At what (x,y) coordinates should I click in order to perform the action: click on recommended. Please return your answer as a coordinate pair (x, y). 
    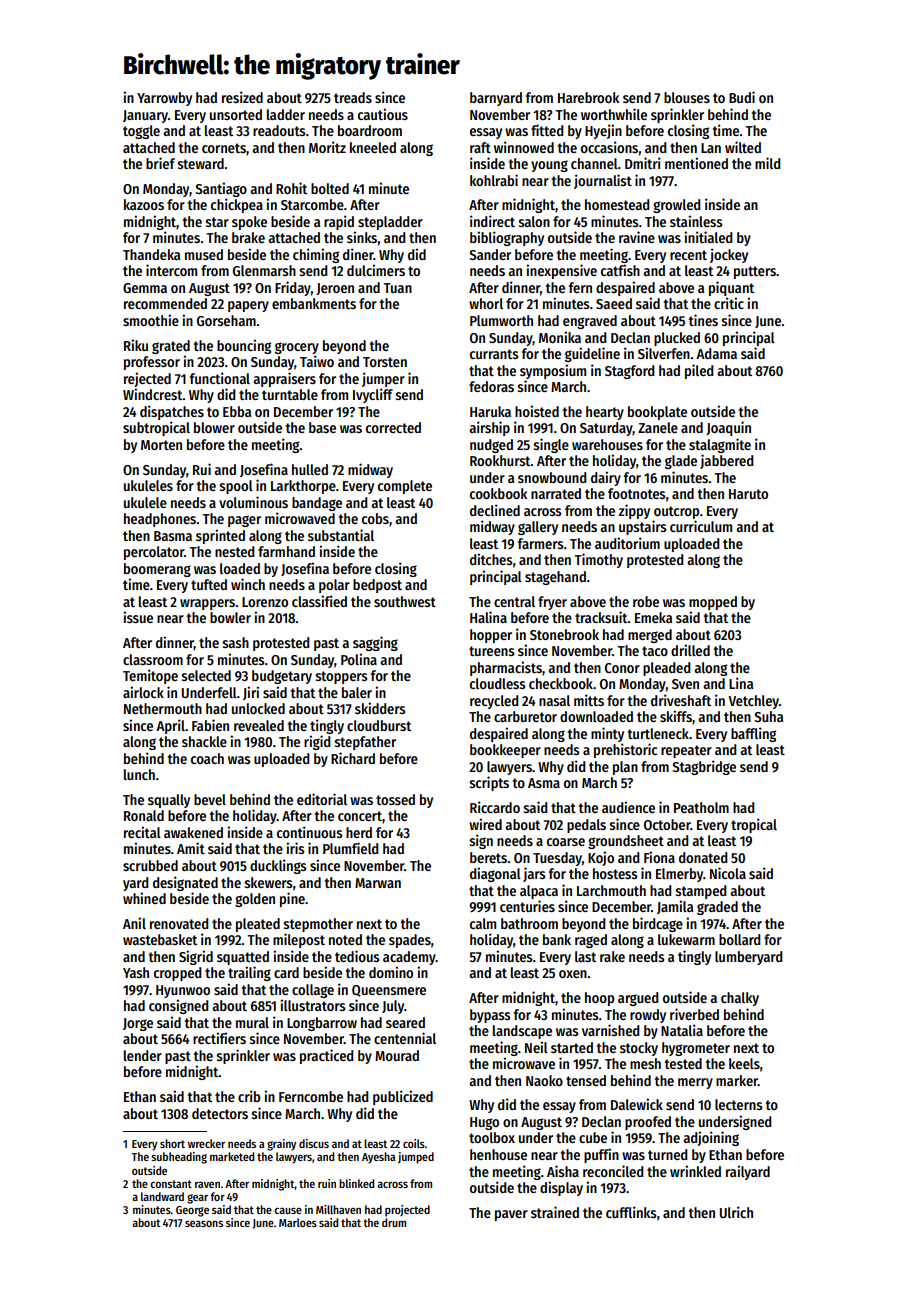
    Looking at the image, I should click on (165, 303).
